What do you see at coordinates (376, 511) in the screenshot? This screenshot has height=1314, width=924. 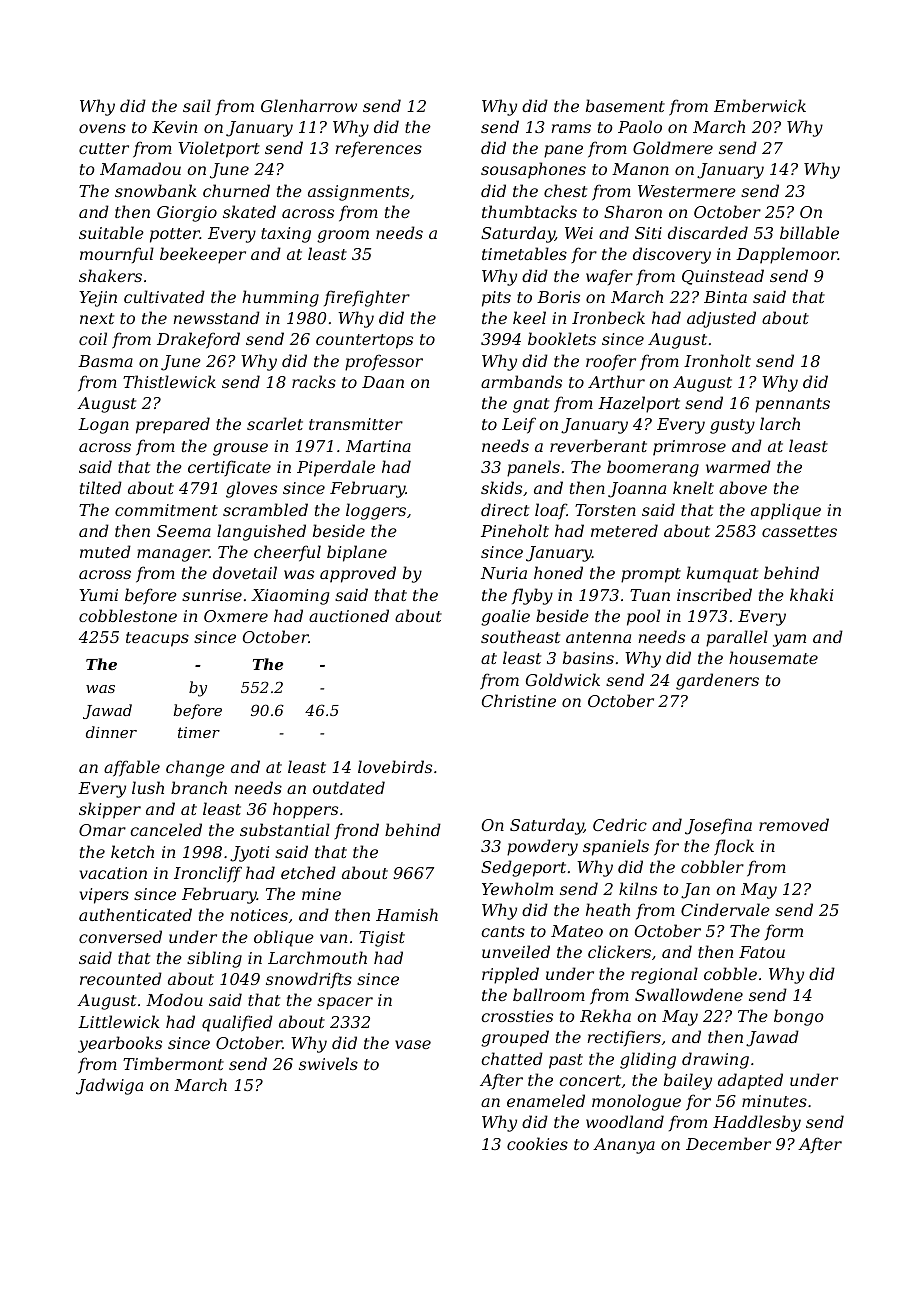 I see `loggers` at bounding box center [376, 511].
